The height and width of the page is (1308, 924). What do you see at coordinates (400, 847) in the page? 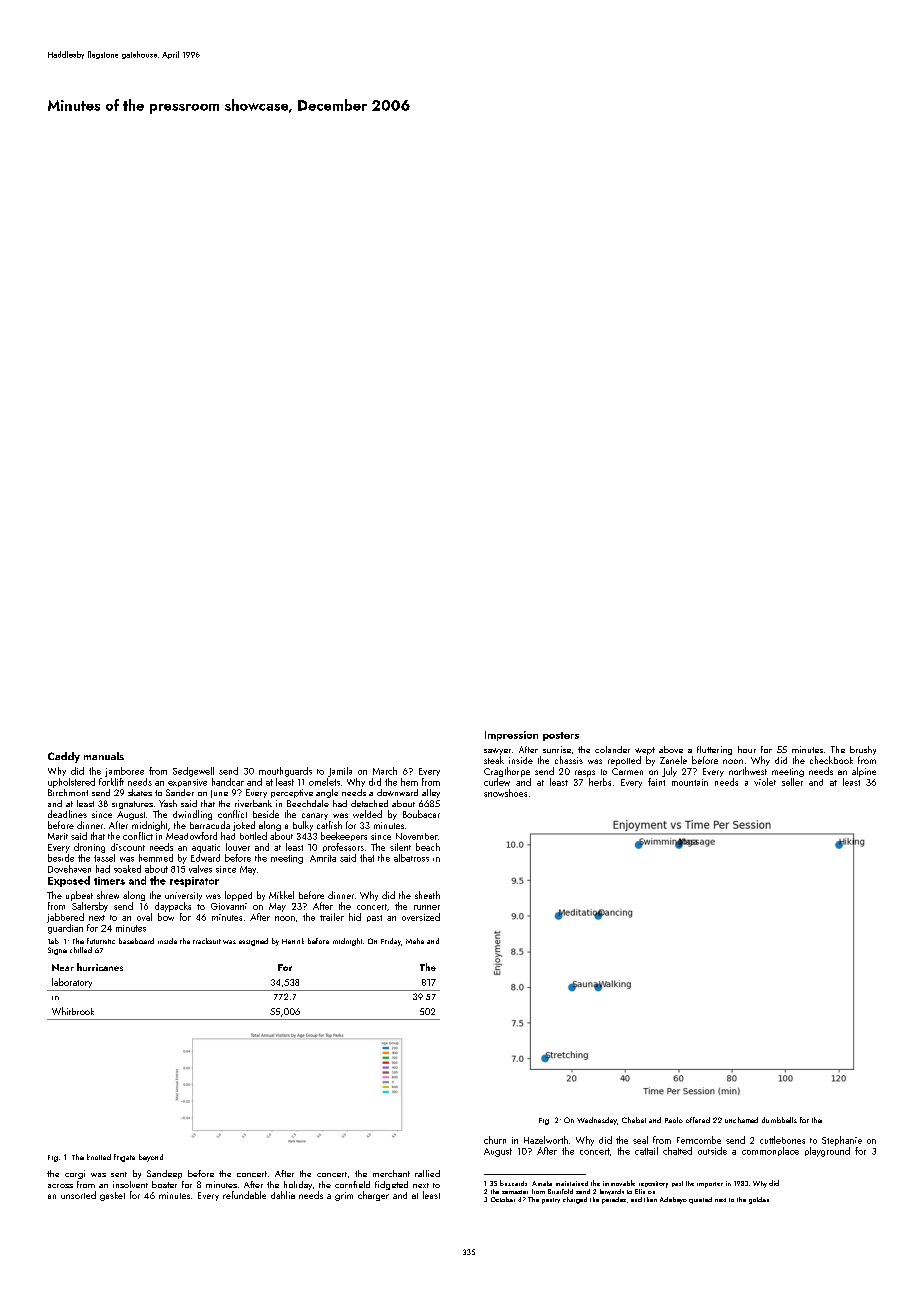
I see `silent` at bounding box center [400, 847].
